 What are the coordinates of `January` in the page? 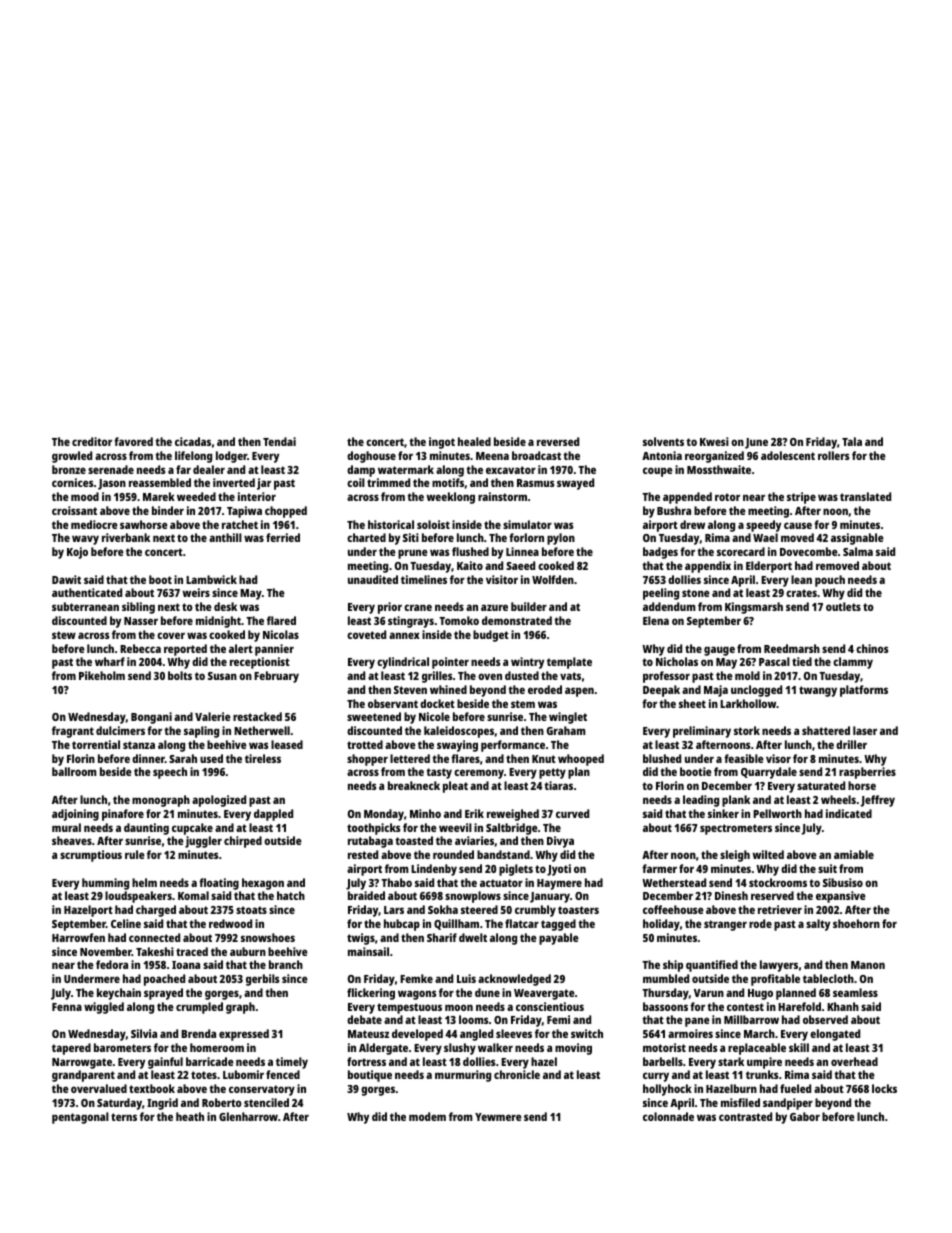 It's located at (550, 897).
